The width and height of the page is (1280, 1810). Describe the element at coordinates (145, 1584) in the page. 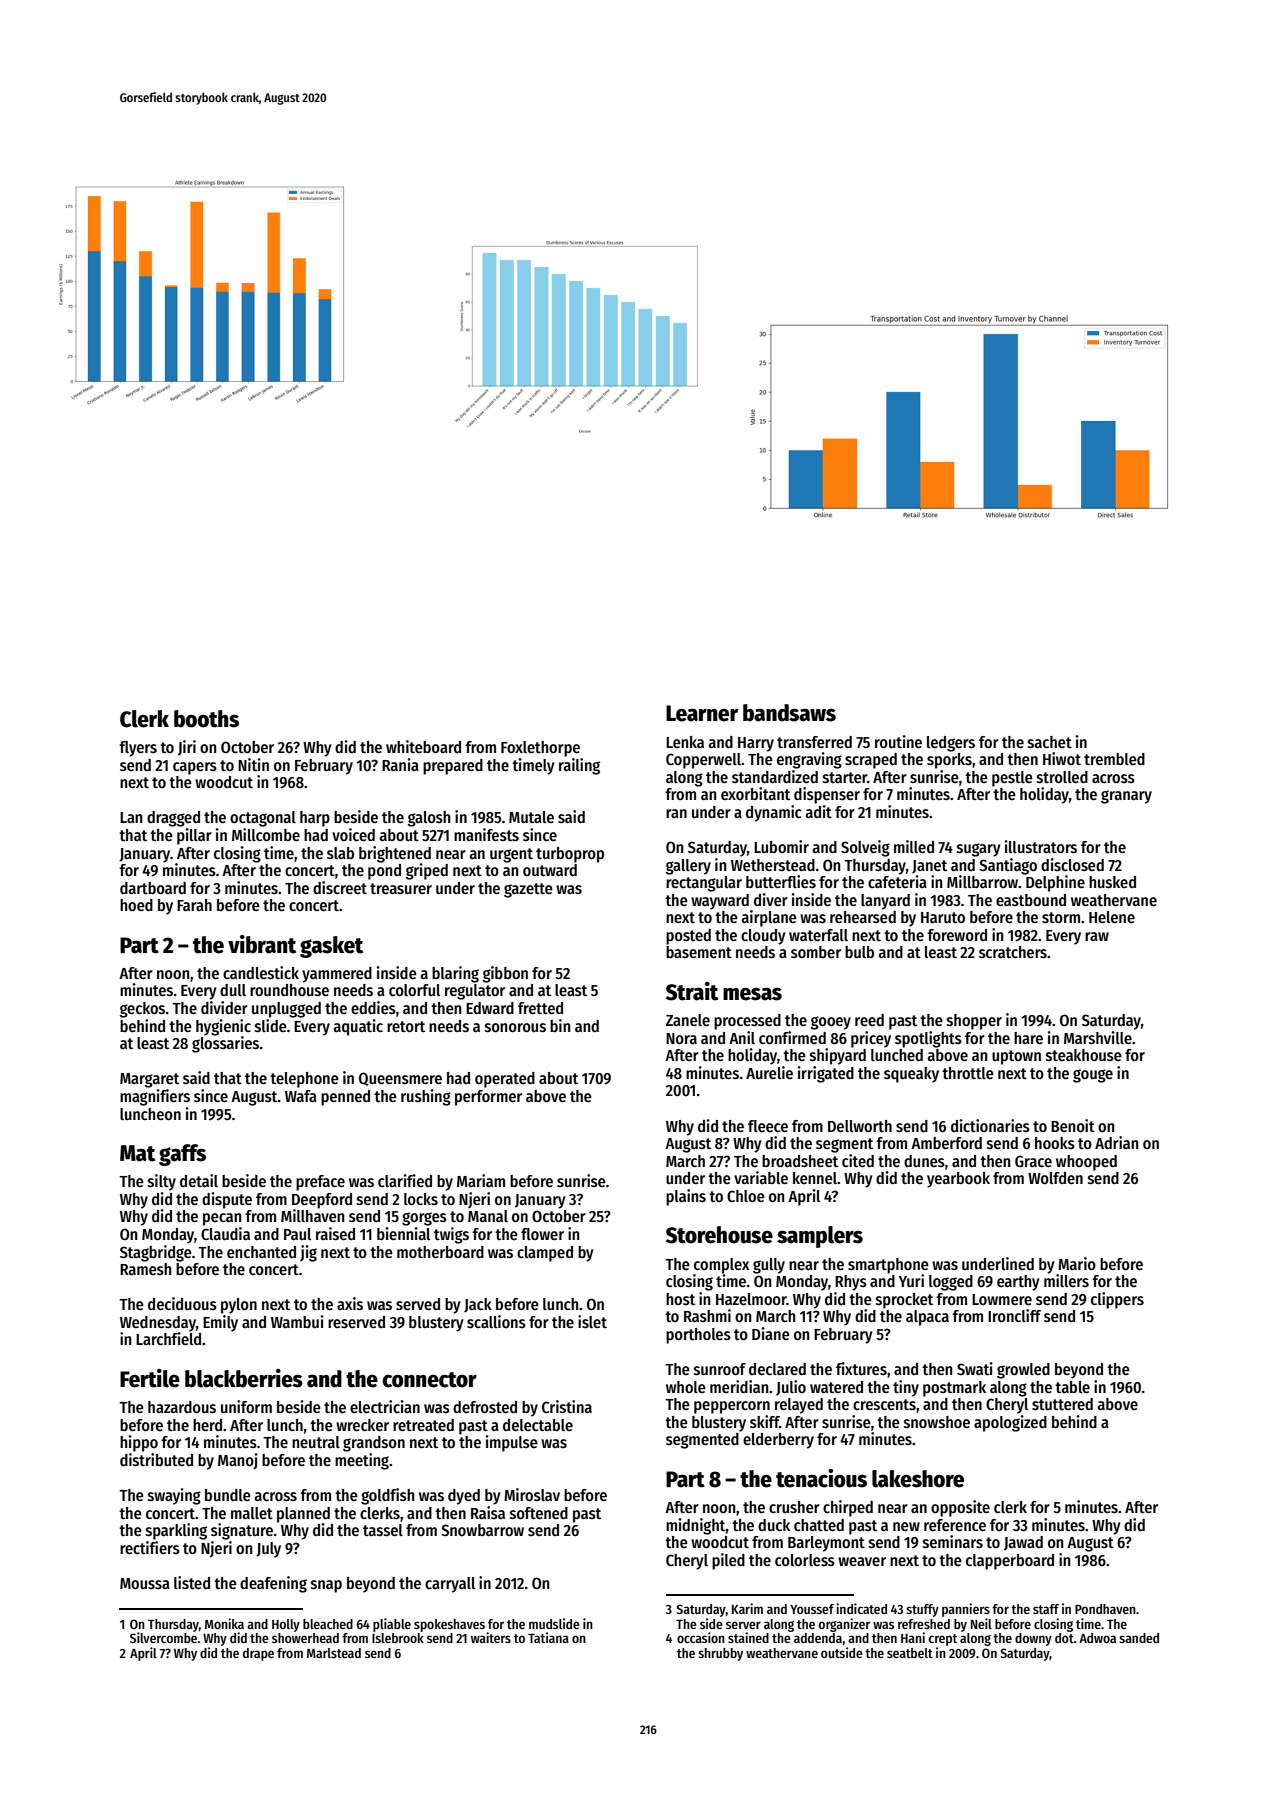

I see `Moussa` at that location.
